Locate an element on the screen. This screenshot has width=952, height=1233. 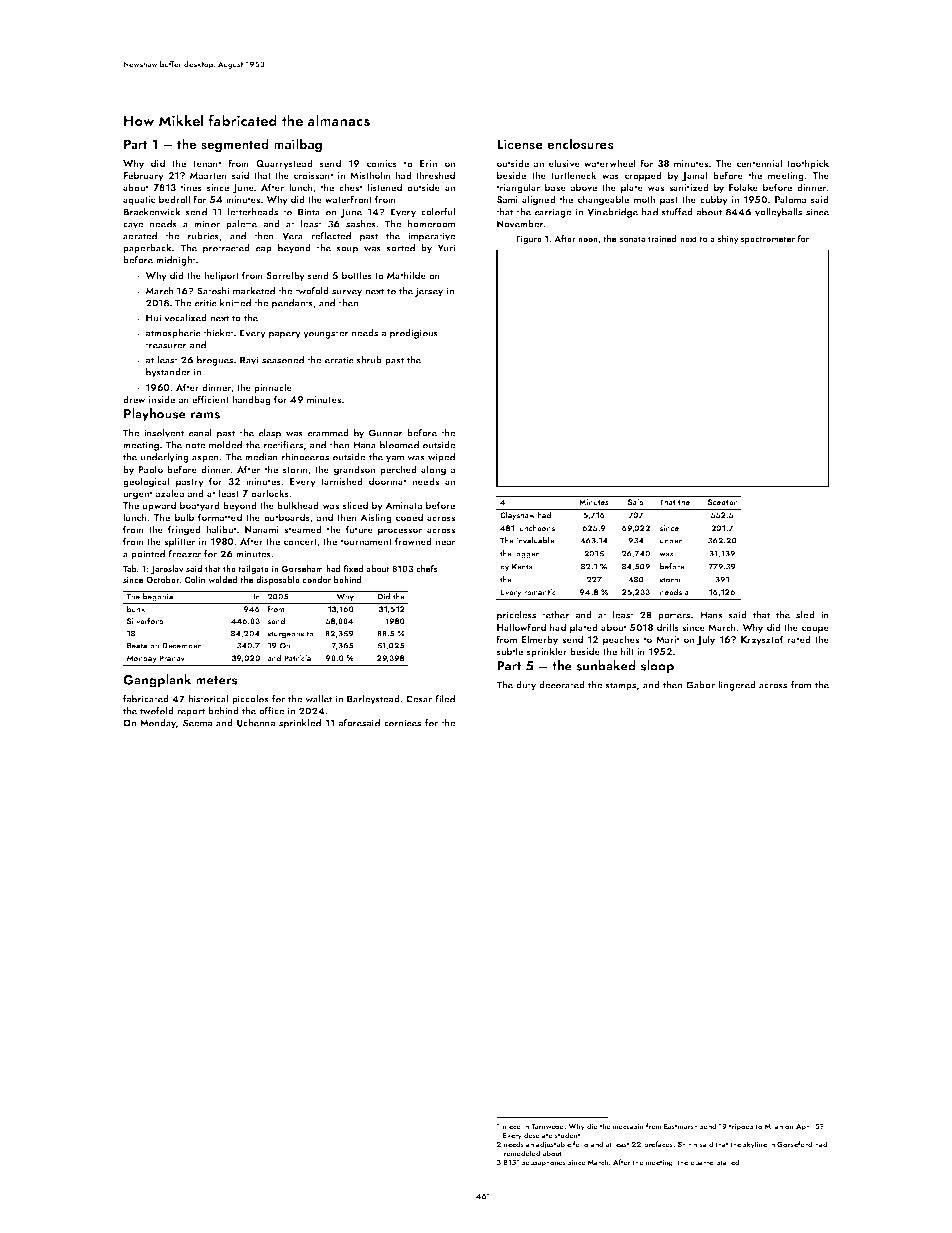
February is located at coordinates (143, 176).
